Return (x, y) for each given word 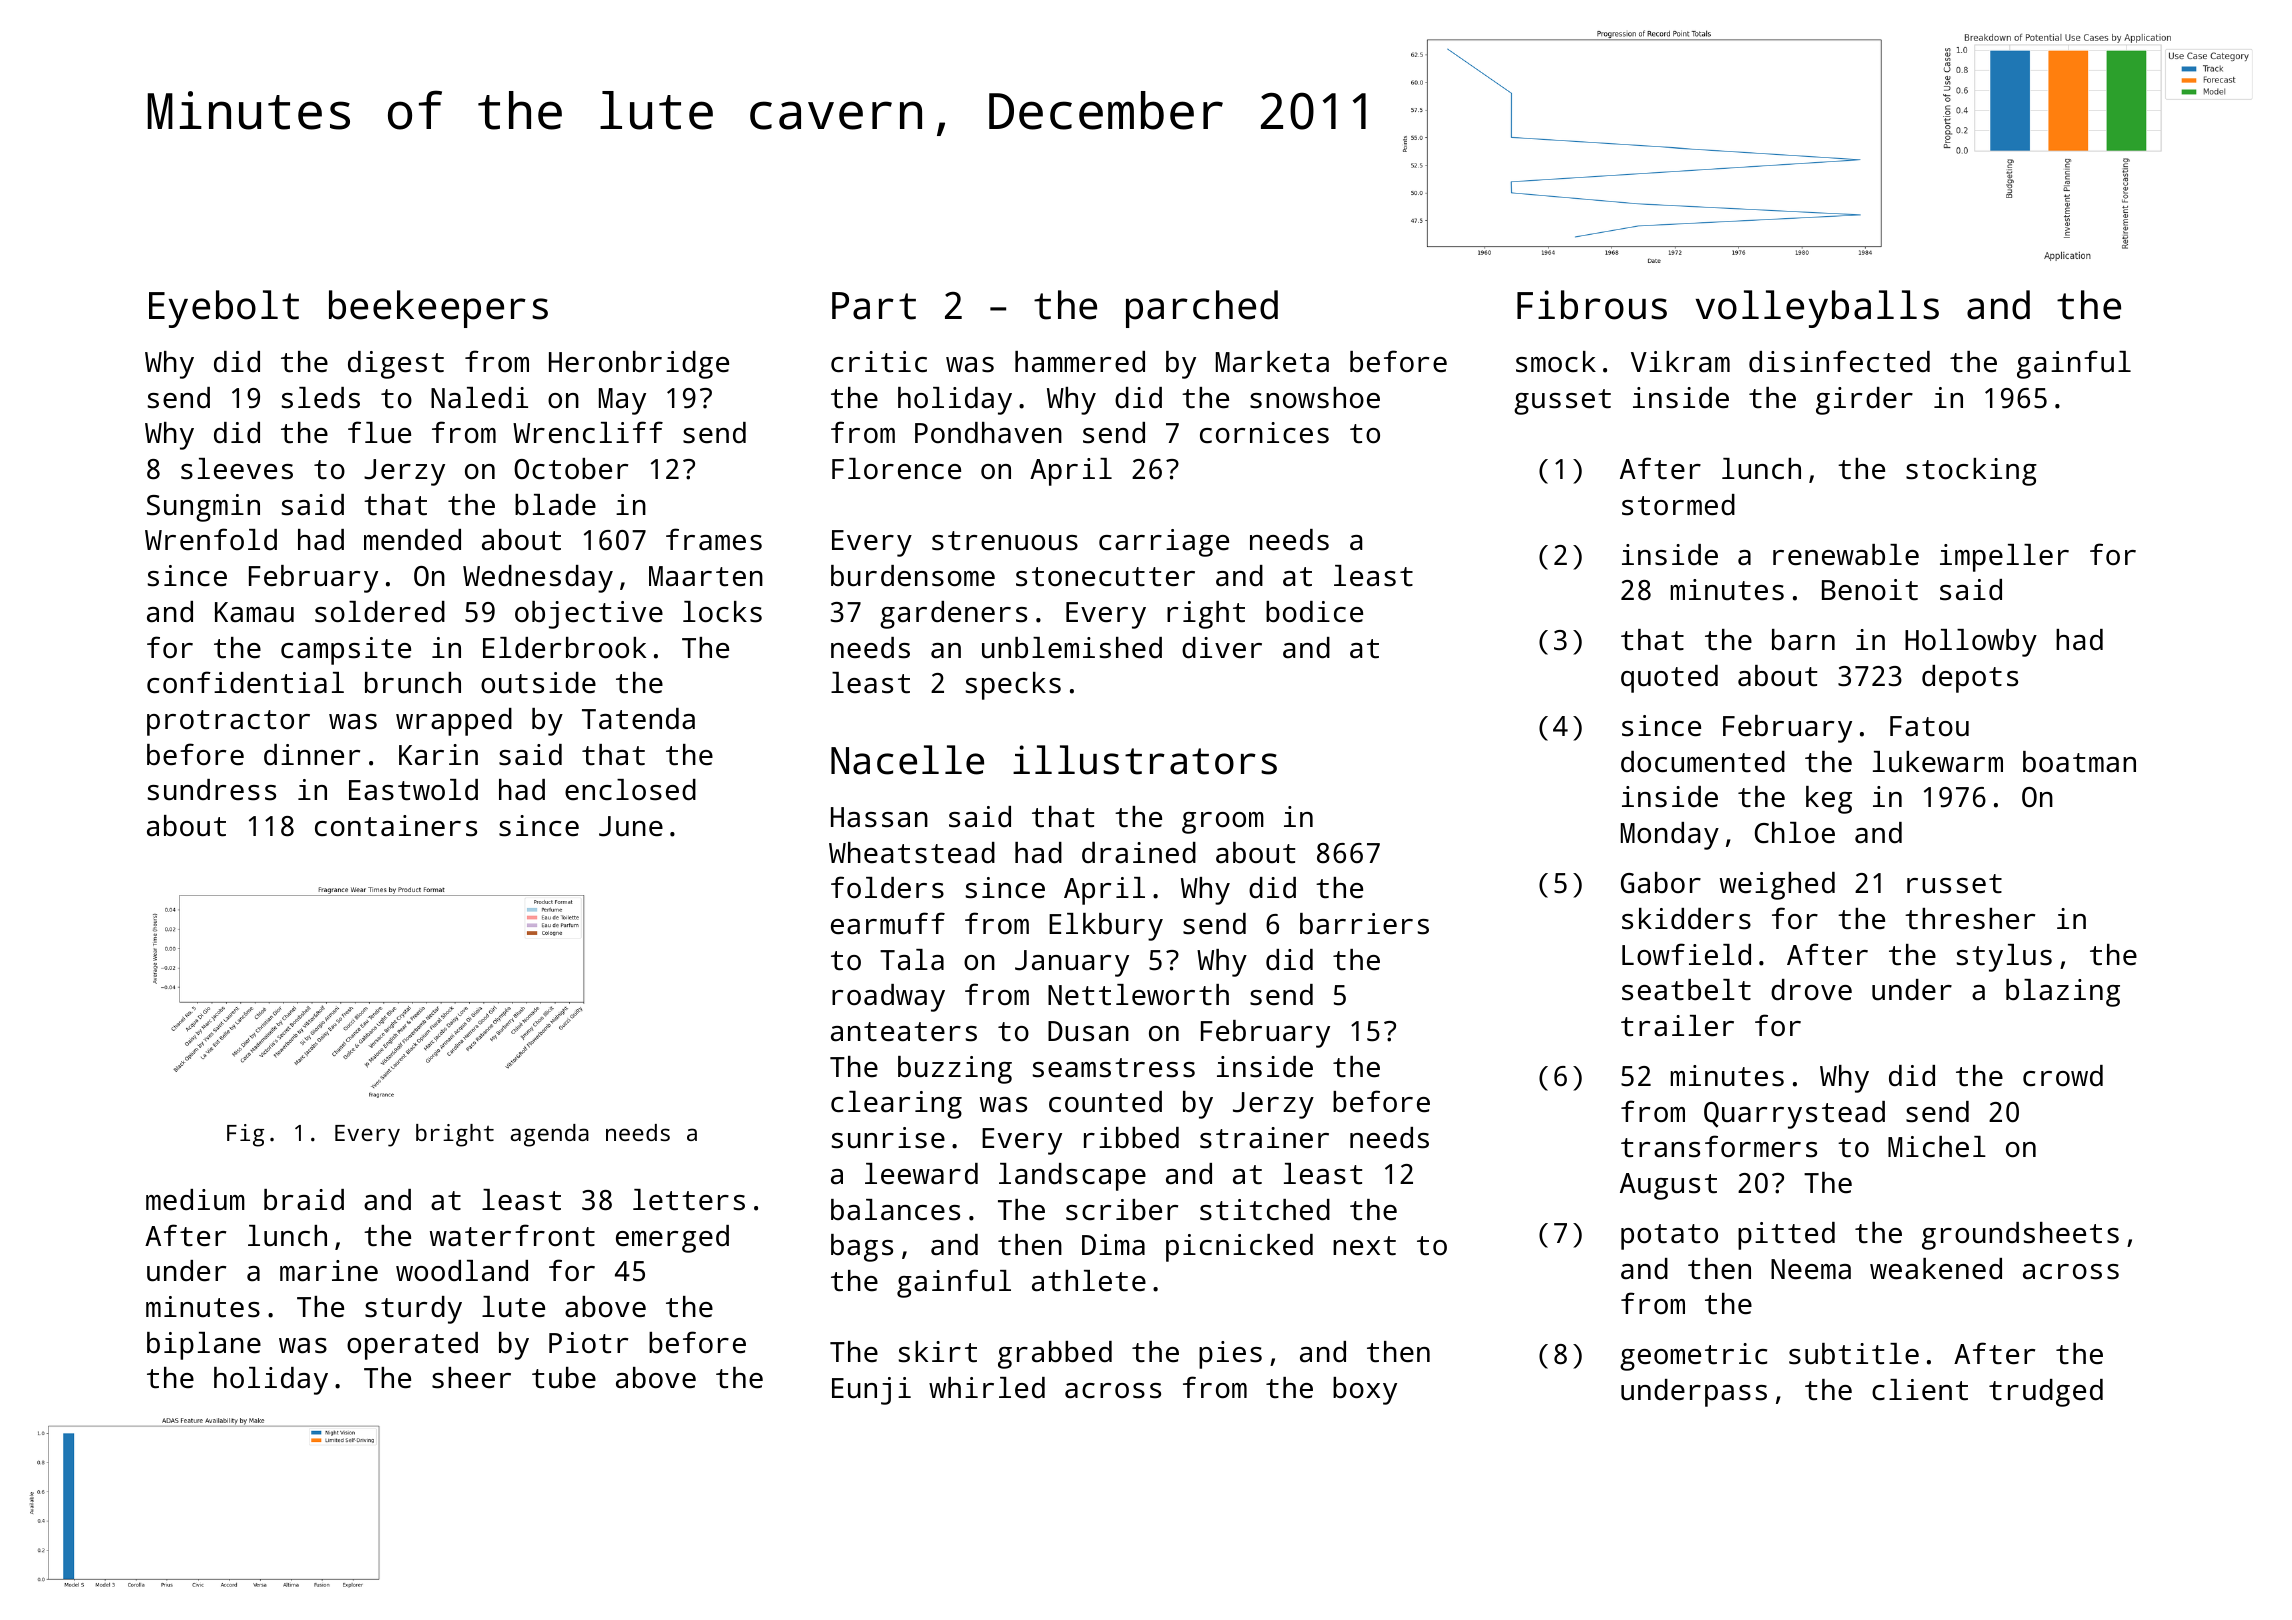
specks (1013, 686)
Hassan (879, 817)
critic (879, 362)
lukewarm (1938, 762)
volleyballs (1817, 309)
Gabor (1661, 883)
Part (874, 306)
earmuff (888, 923)
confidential (245, 682)
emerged (672, 1239)
